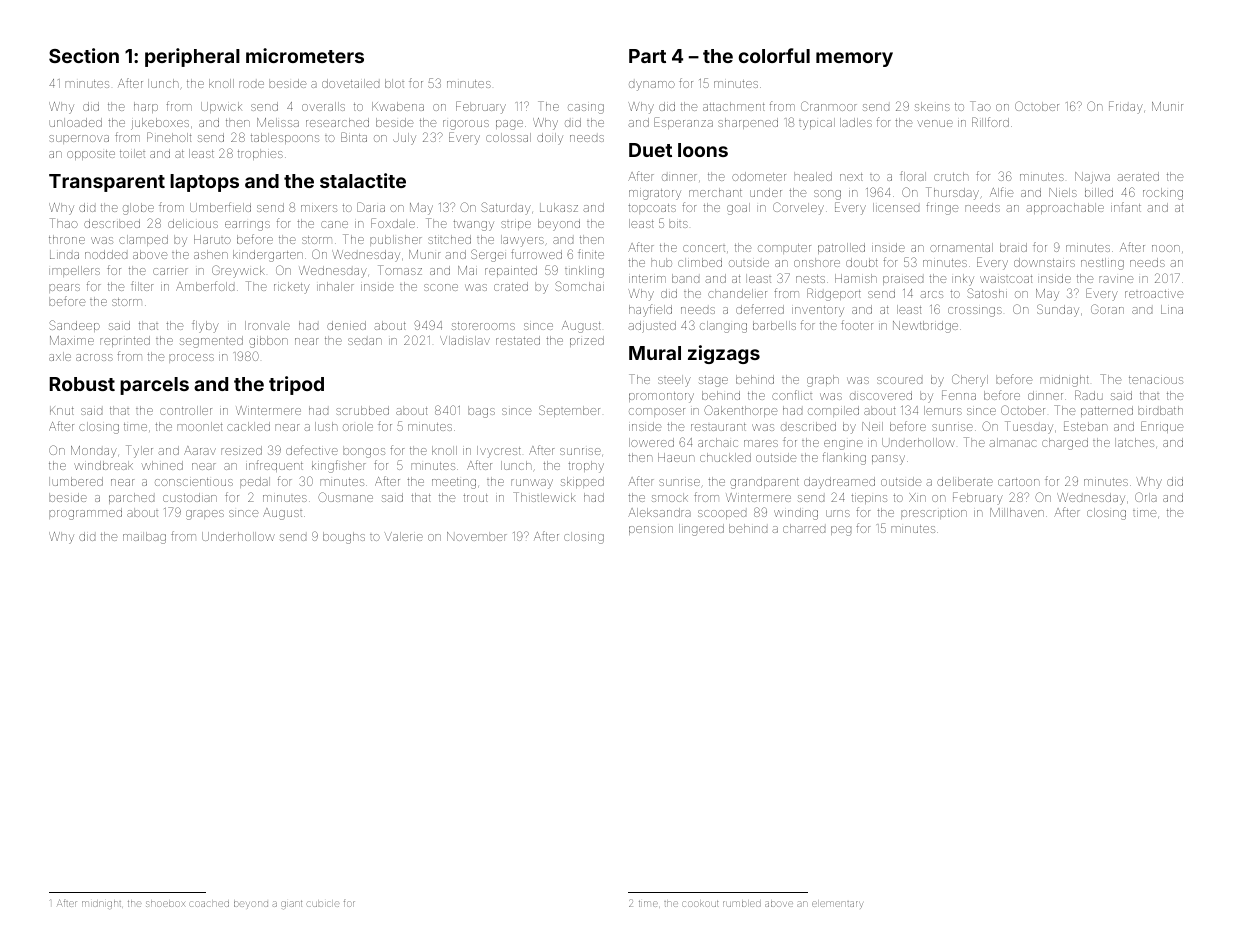 The height and width of the page is (952, 1233). Describe the element at coordinates (651, 530) in the page. I see `pension` at that location.
